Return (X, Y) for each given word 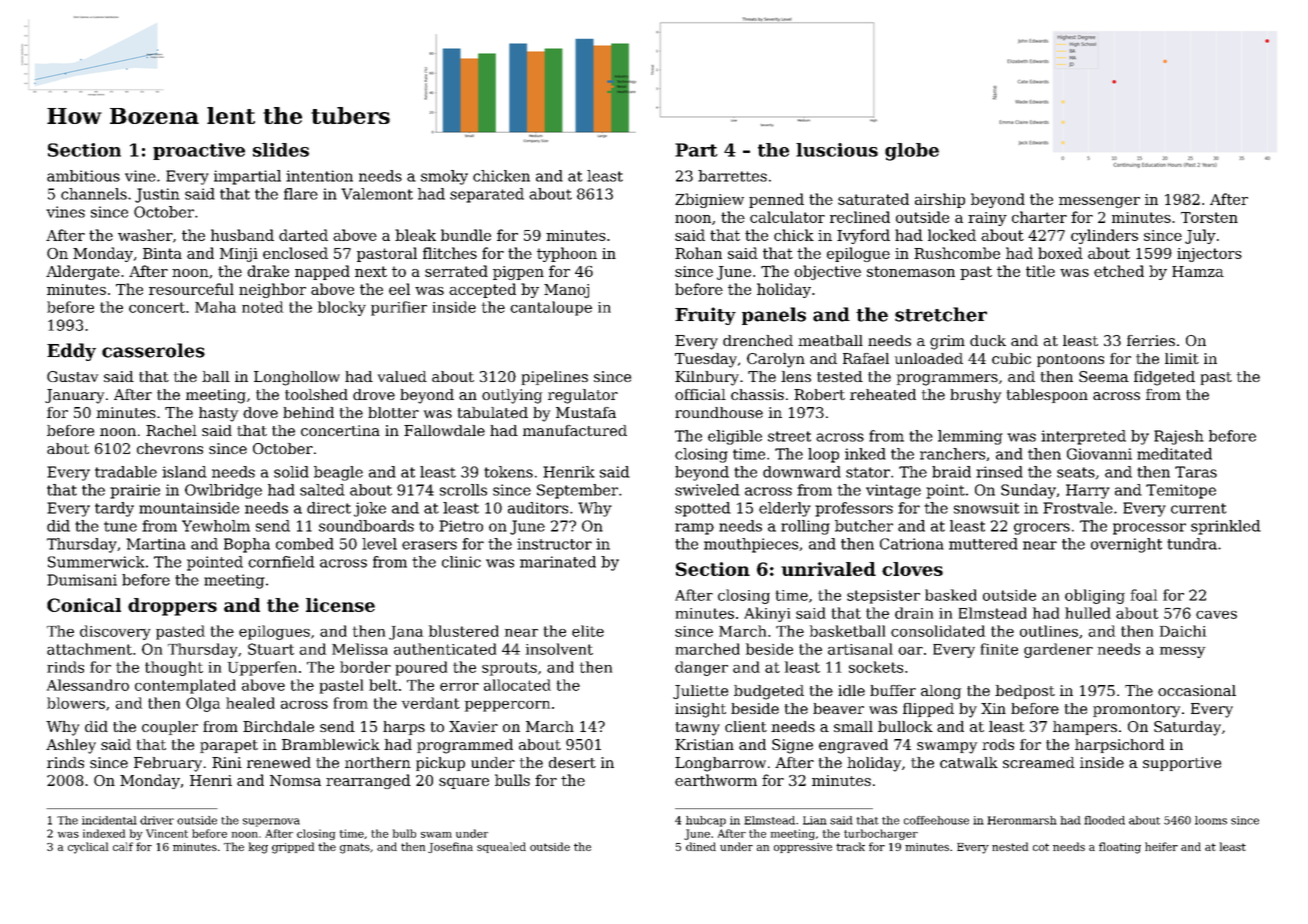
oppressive (803, 848)
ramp (694, 529)
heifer (1161, 846)
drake (268, 271)
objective (827, 272)
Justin (157, 195)
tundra (1192, 544)
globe (912, 152)
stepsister (883, 597)
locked (952, 235)
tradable (126, 472)
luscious (837, 150)
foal (1144, 595)
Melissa (360, 649)
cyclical (88, 848)
